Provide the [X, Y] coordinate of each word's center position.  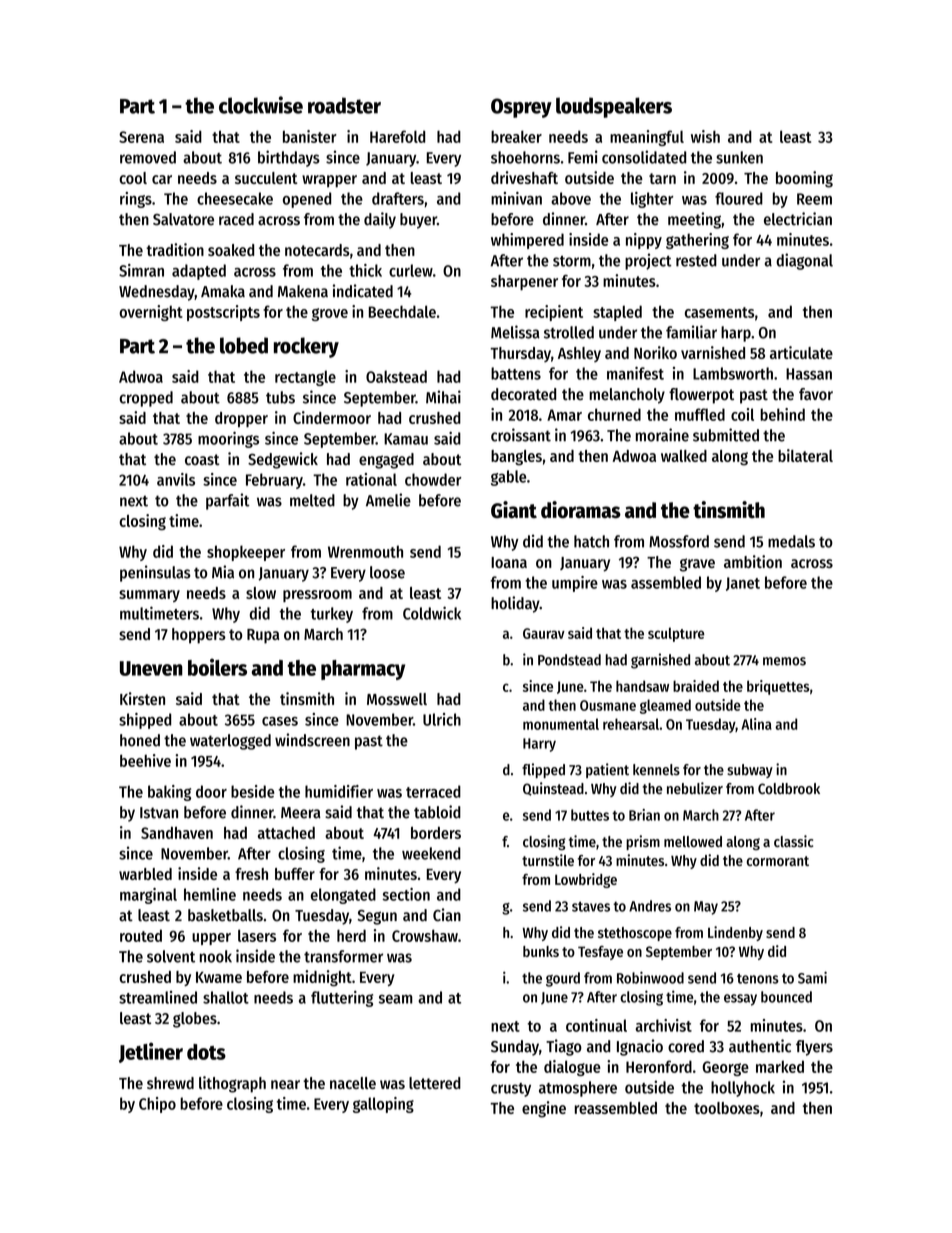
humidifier [339, 791]
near [285, 1084]
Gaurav [544, 633]
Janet [743, 584]
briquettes [778, 687]
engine [544, 1109]
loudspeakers [614, 107]
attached [286, 833]
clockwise [261, 105]
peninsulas [155, 573]
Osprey [521, 108]
